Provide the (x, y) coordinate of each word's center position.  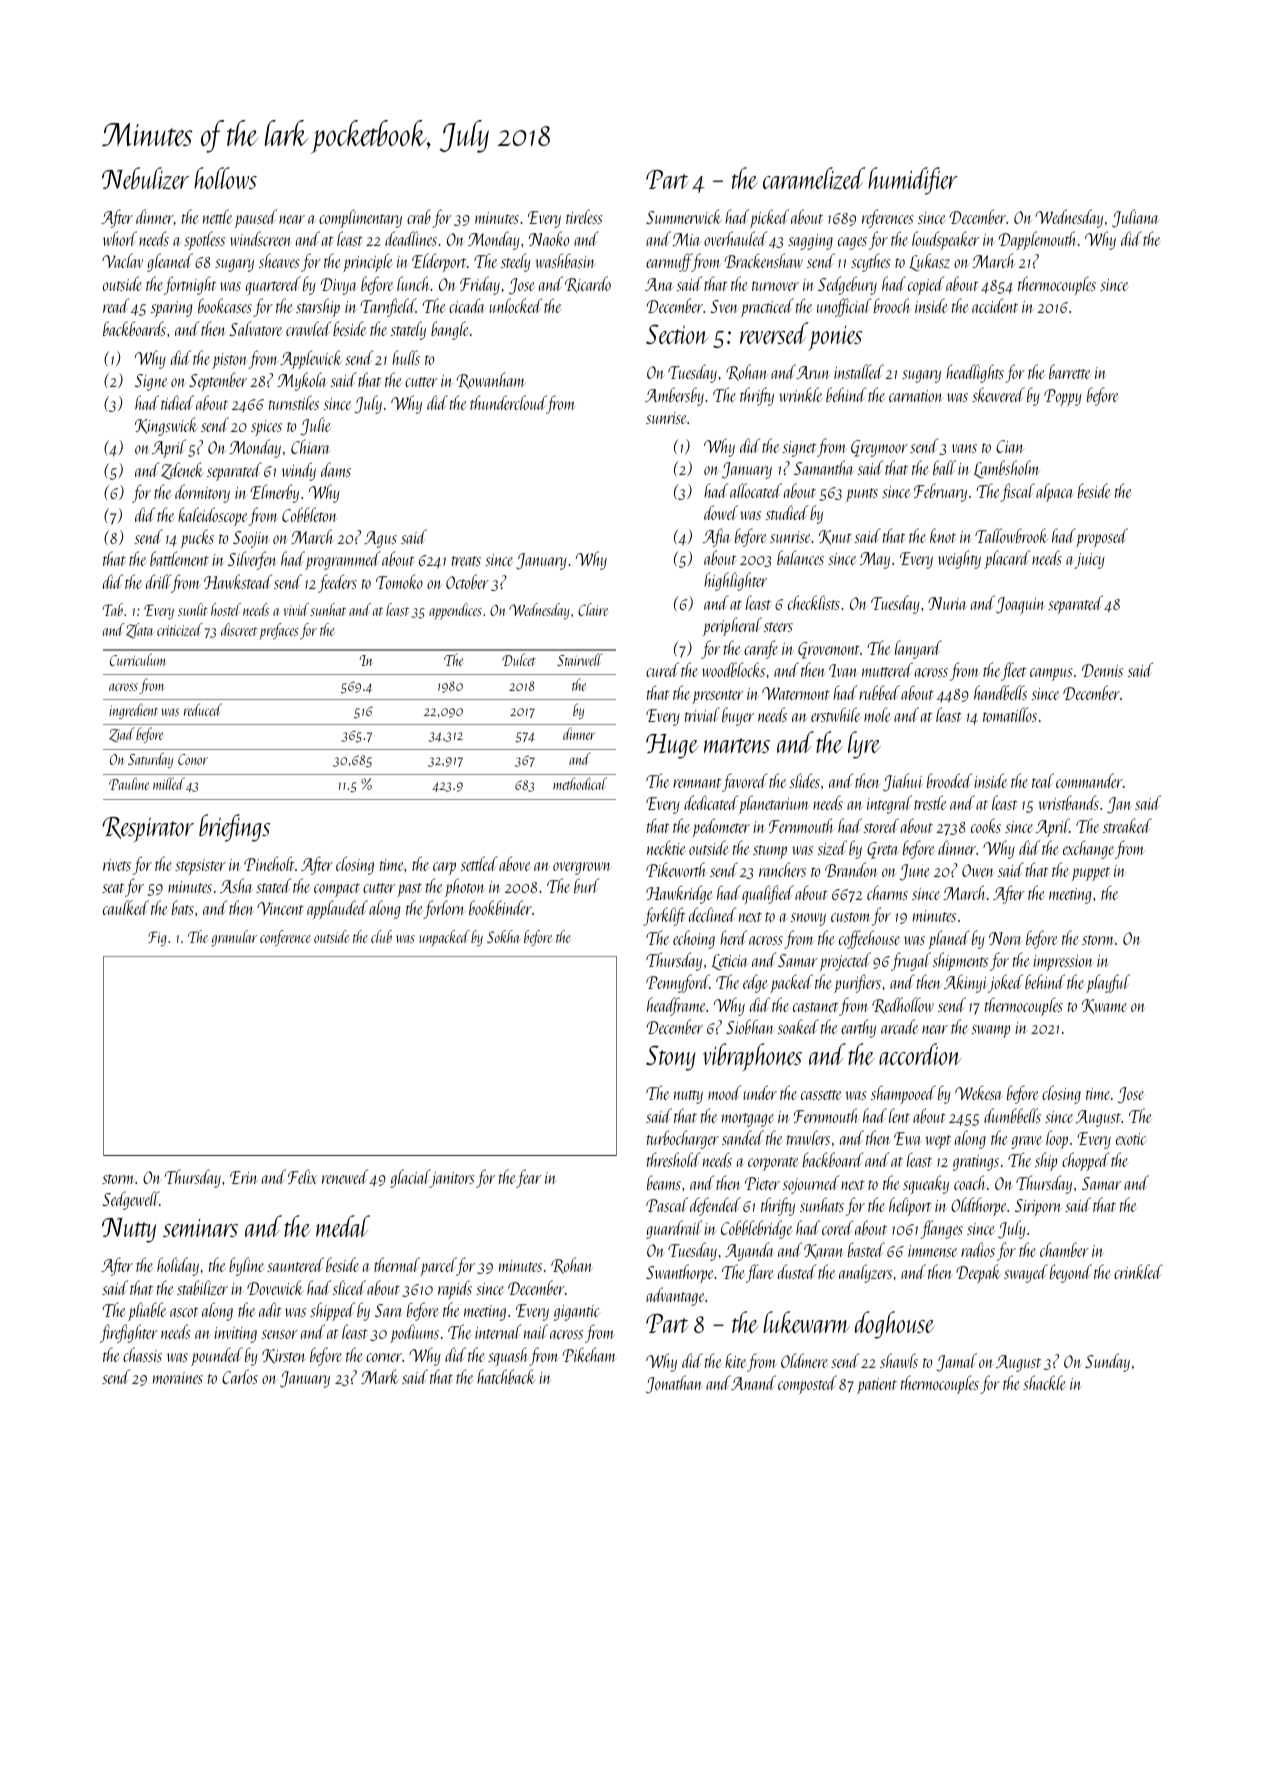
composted (807, 1384)
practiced (767, 307)
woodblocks (733, 669)
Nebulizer (145, 178)
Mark (380, 1376)
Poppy (1063, 397)
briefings (234, 828)
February (940, 492)
